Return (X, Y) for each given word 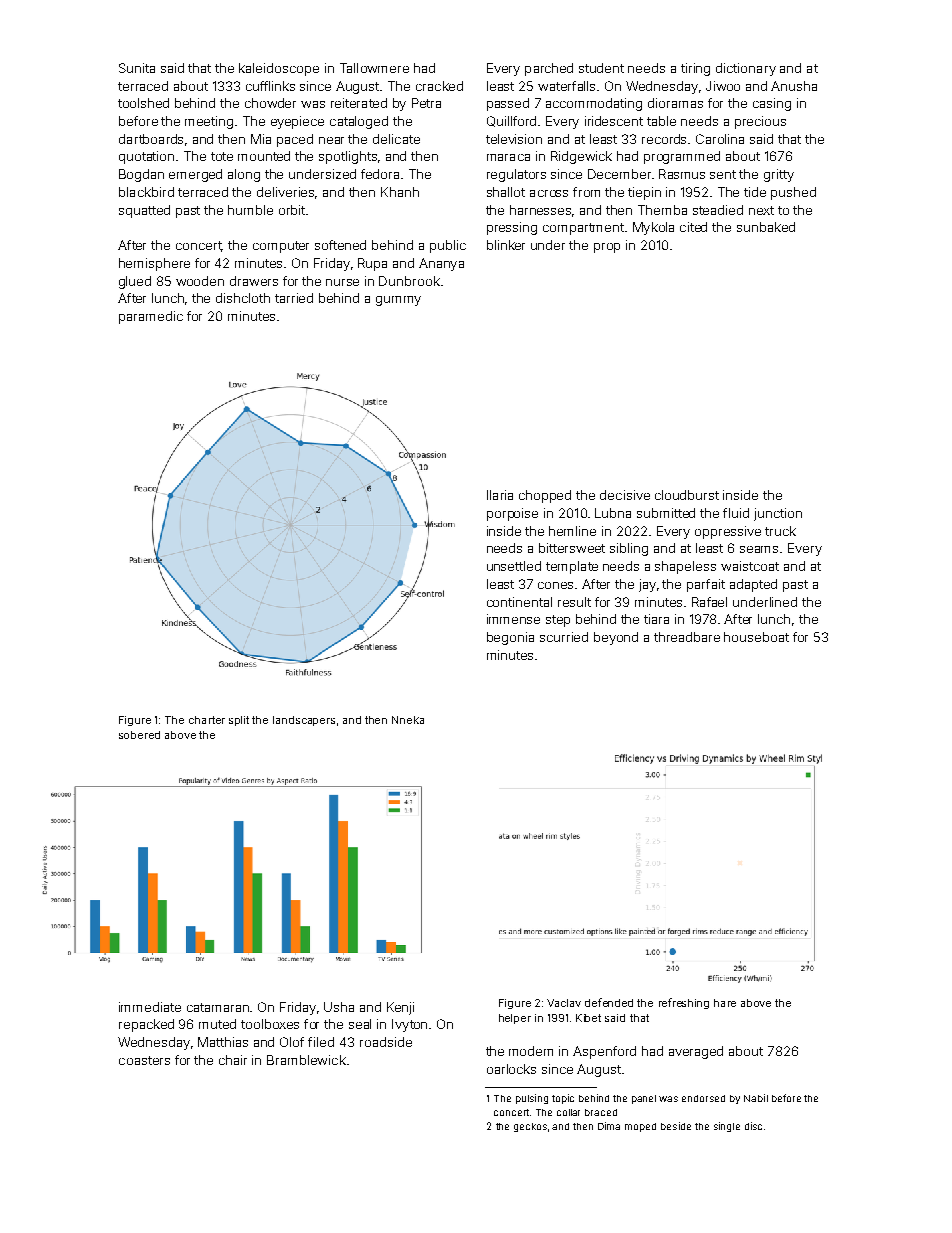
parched (549, 69)
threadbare (687, 637)
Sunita (137, 68)
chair (233, 1060)
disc (753, 1126)
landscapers (304, 721)
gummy (398, 301)
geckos (530, 1127)
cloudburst (687, 495)
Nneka (408, 720)
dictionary (746, 69)
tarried (294, 298)
